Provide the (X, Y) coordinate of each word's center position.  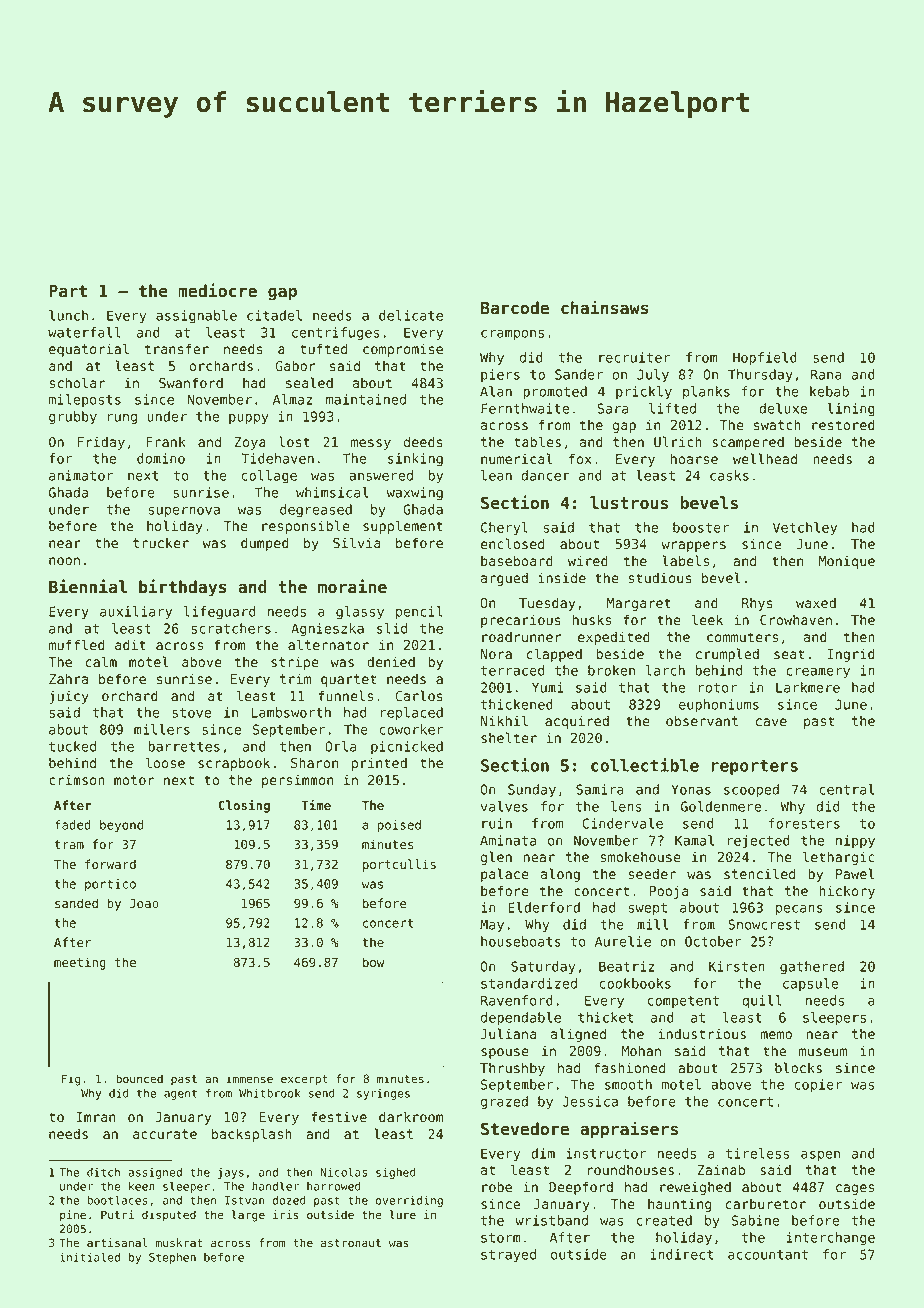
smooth (628, 1084)
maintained (366, 399)
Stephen (172, 1258)
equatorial (89, 350)
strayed (508, 1256)
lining (851, 410)
